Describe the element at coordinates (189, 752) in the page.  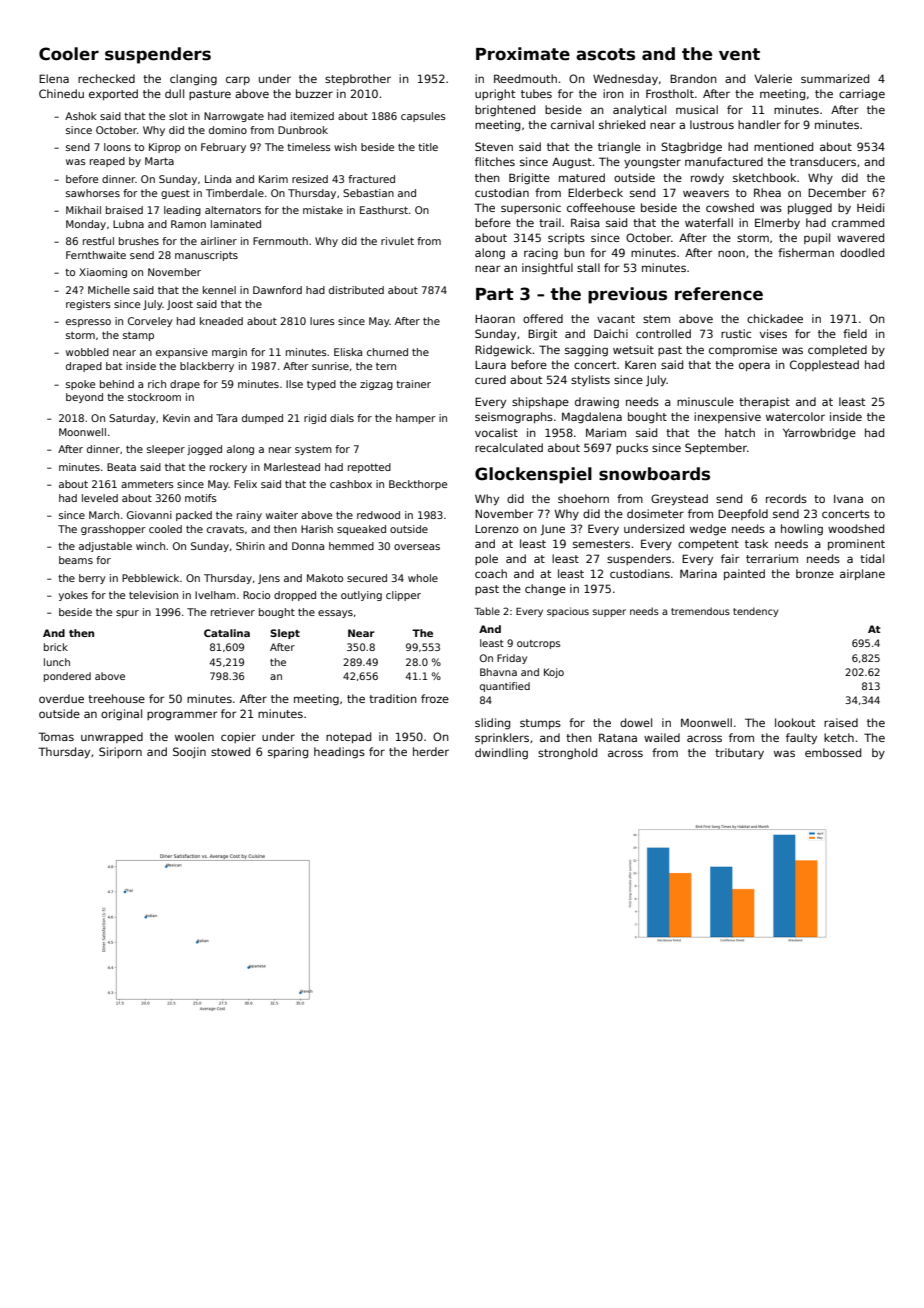
I see `Soojin` at that location.
